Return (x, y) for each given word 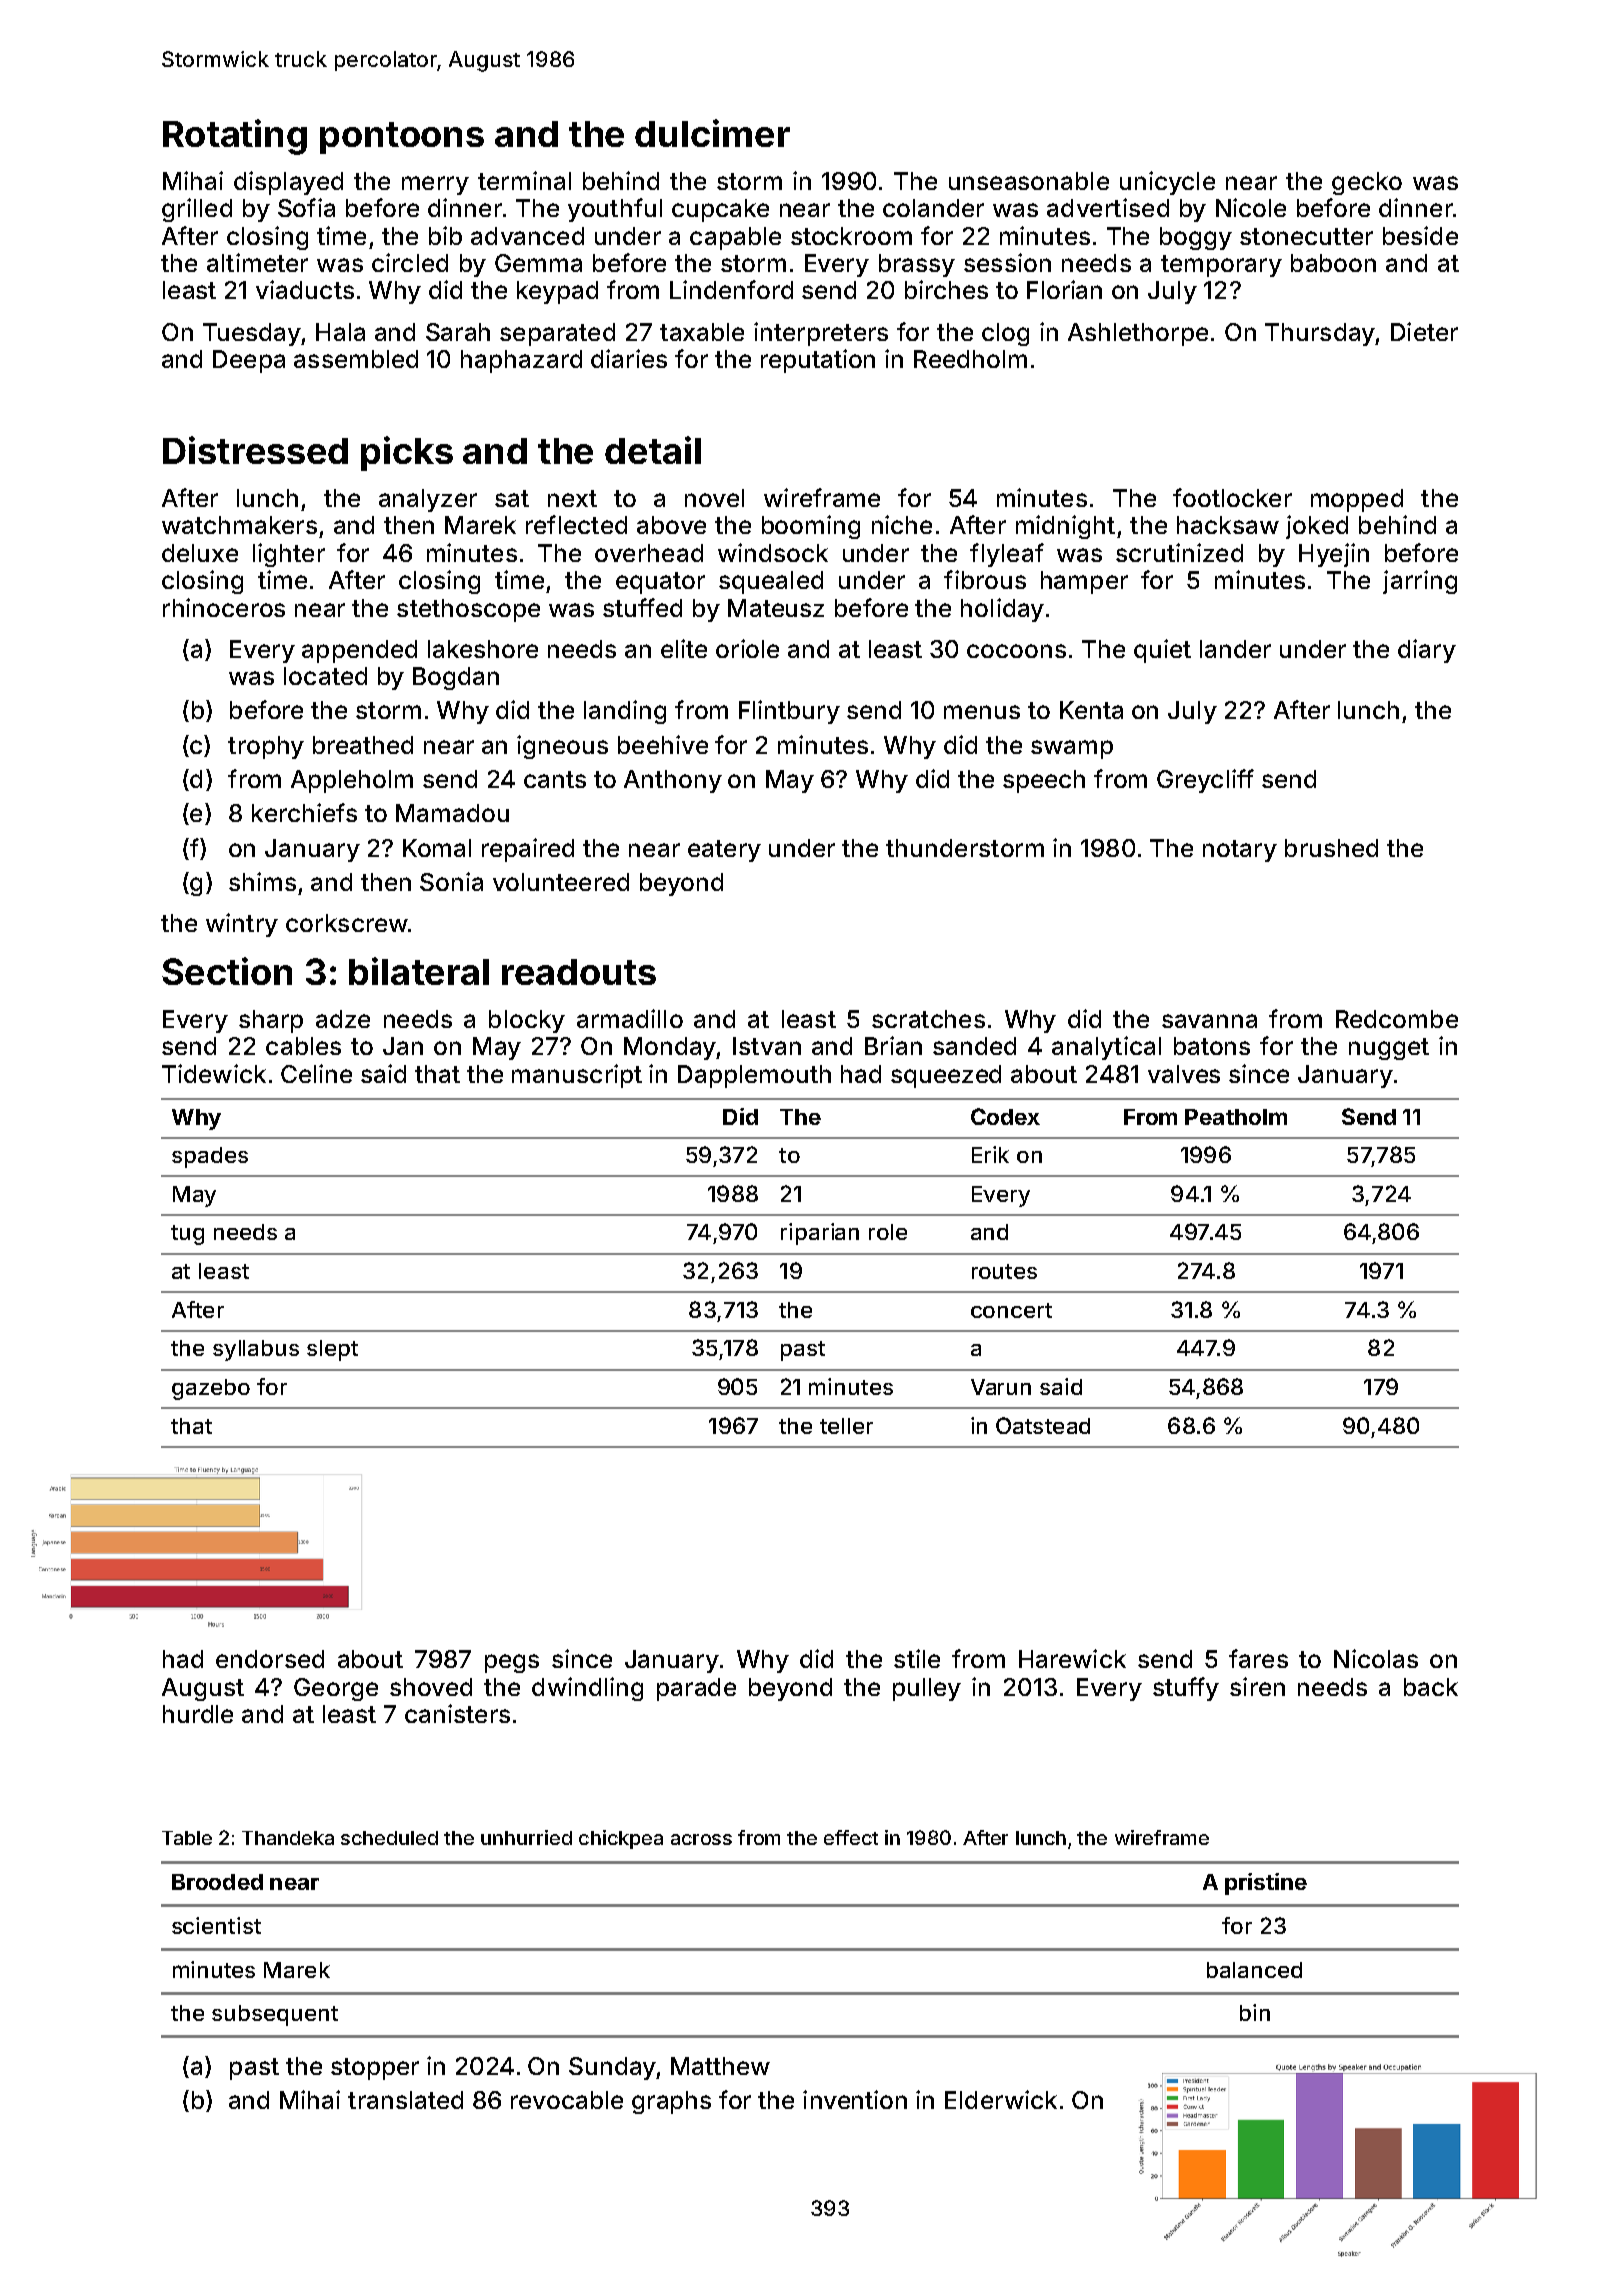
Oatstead (1043, 1425)
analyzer (428, 500)
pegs (512, 1663)
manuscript (577, 1076)
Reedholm (970, 359)
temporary (1221, 266)
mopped (1357, 500)
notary (1240, 851)
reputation (818, 361)
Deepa (249, 361)
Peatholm (1236, 1117)
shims (262, 881)
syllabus (256, 1350)
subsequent (275, 2015)
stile (917, 1658)
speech (1044, 781)
